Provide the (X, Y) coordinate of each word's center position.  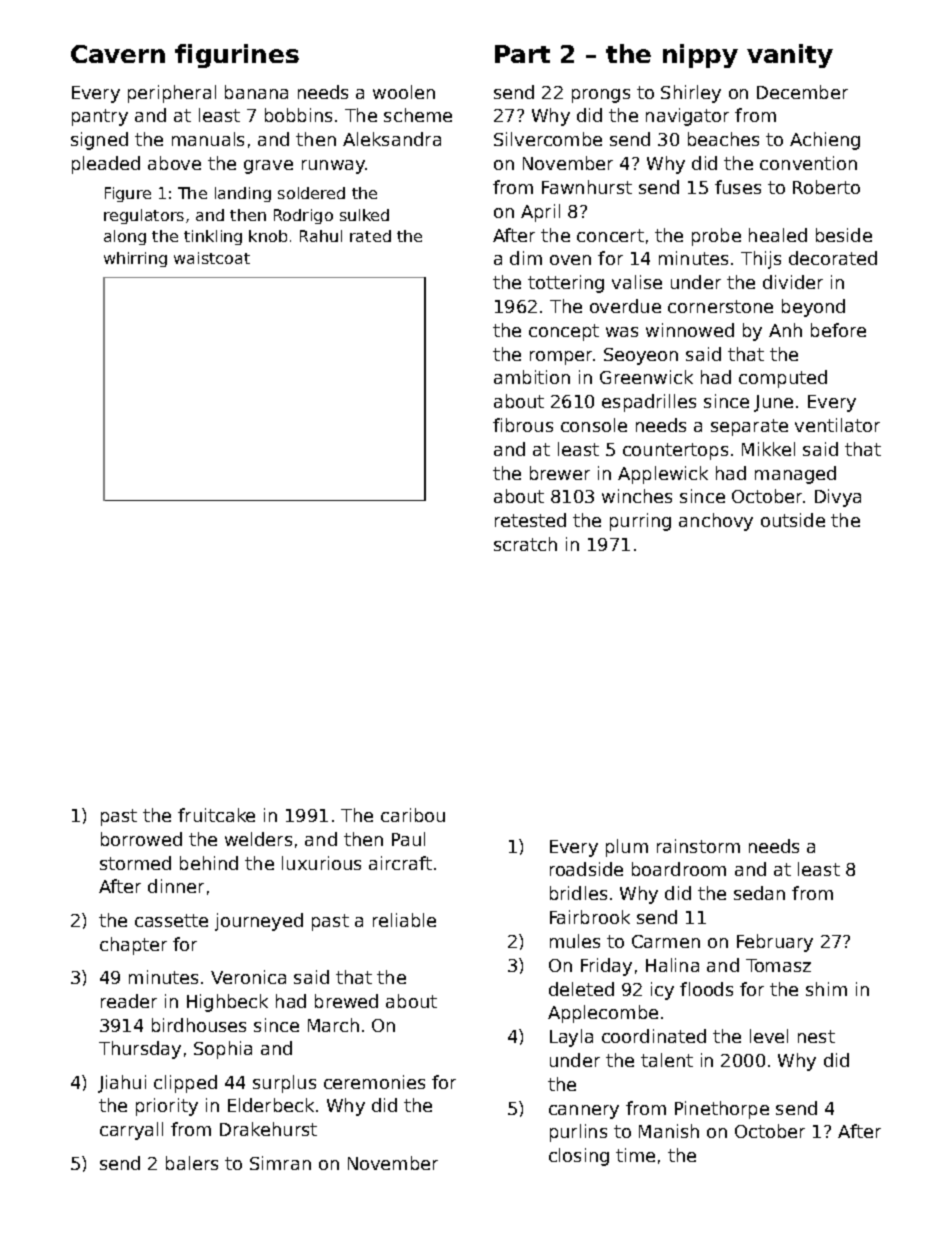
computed (783, 379)
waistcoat (212, 258)
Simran (280, 1163)
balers (192, 1163)
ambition (532, 377)
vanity (790, 56)
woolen (404, 92)
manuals (208, 139)
